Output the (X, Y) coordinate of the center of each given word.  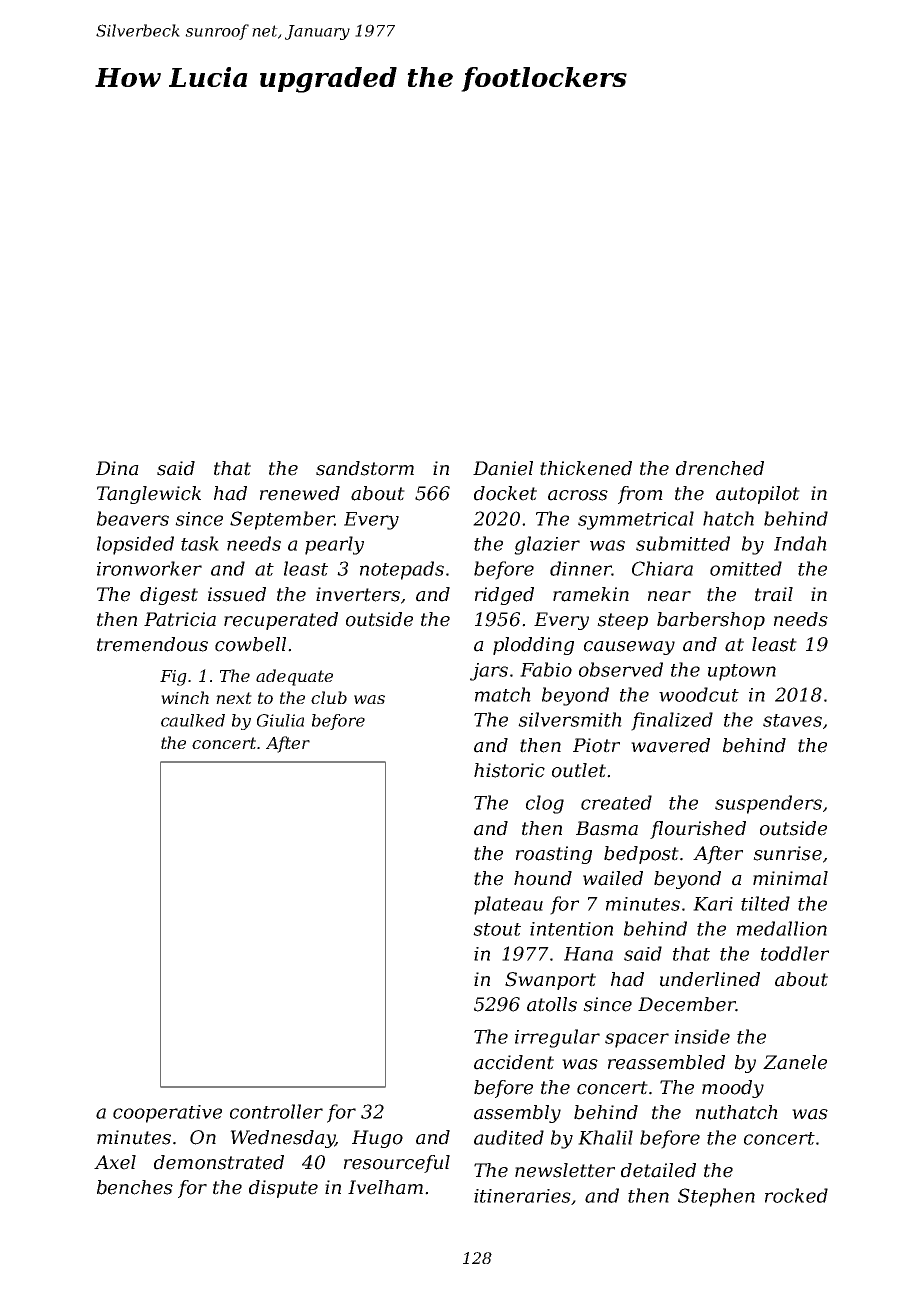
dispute (283, 1189)
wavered (670, 745)
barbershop (711, 621)
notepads (402, 570)
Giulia (280, 720)
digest (169, 596)
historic (509, 770)
